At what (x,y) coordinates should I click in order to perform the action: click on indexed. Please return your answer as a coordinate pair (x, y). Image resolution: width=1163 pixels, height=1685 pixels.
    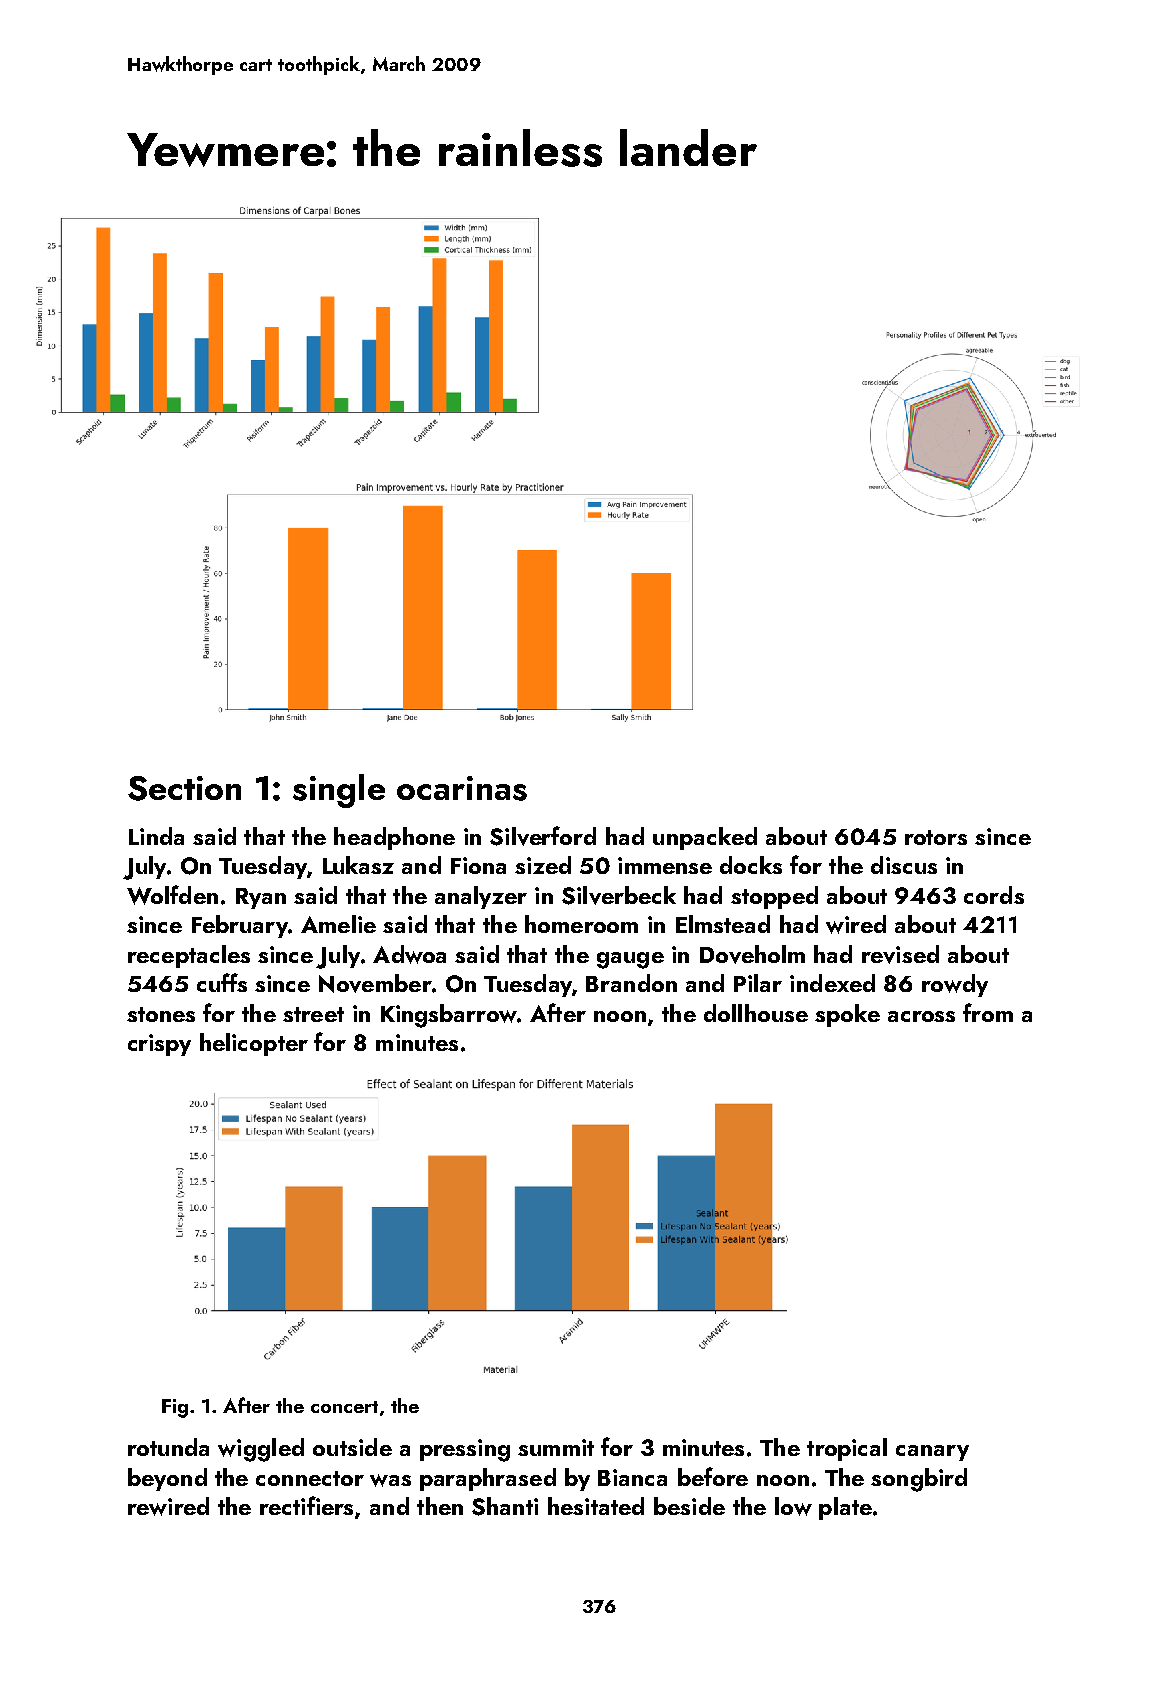
    Looking at the image, I should click on (832, 983).
